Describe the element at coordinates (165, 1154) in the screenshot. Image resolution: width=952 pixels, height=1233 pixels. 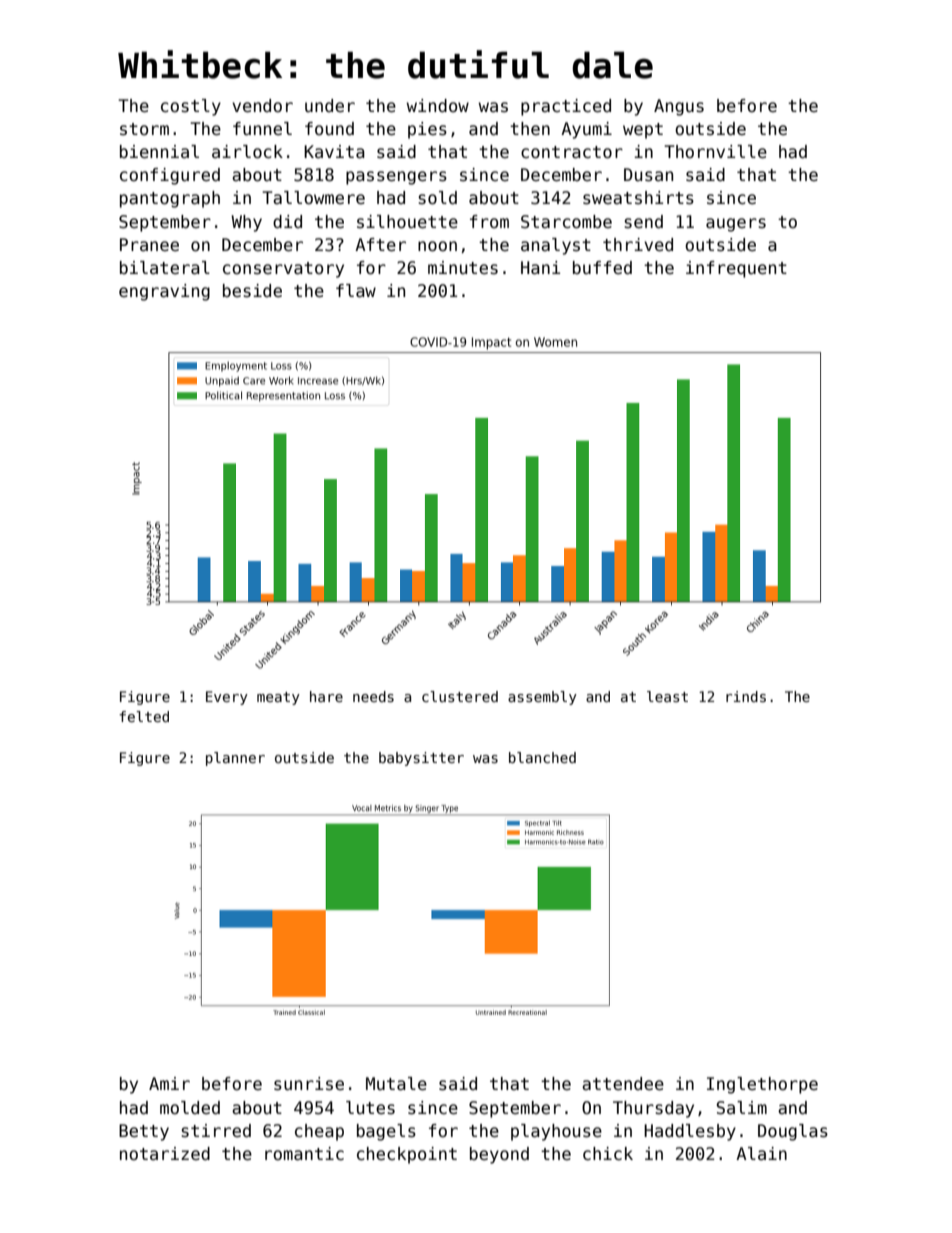
I see `notarized` at that location.
